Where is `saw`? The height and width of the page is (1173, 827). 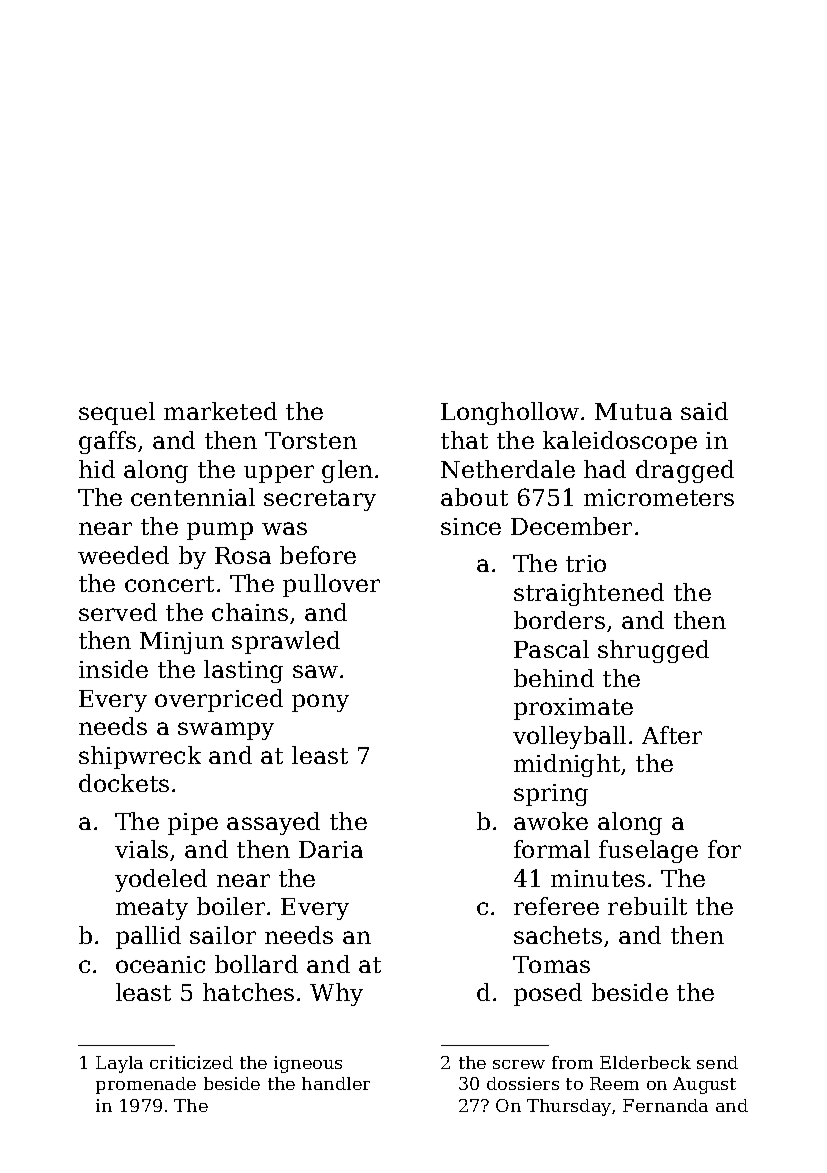
saw is located at coordinates (315, 671).
